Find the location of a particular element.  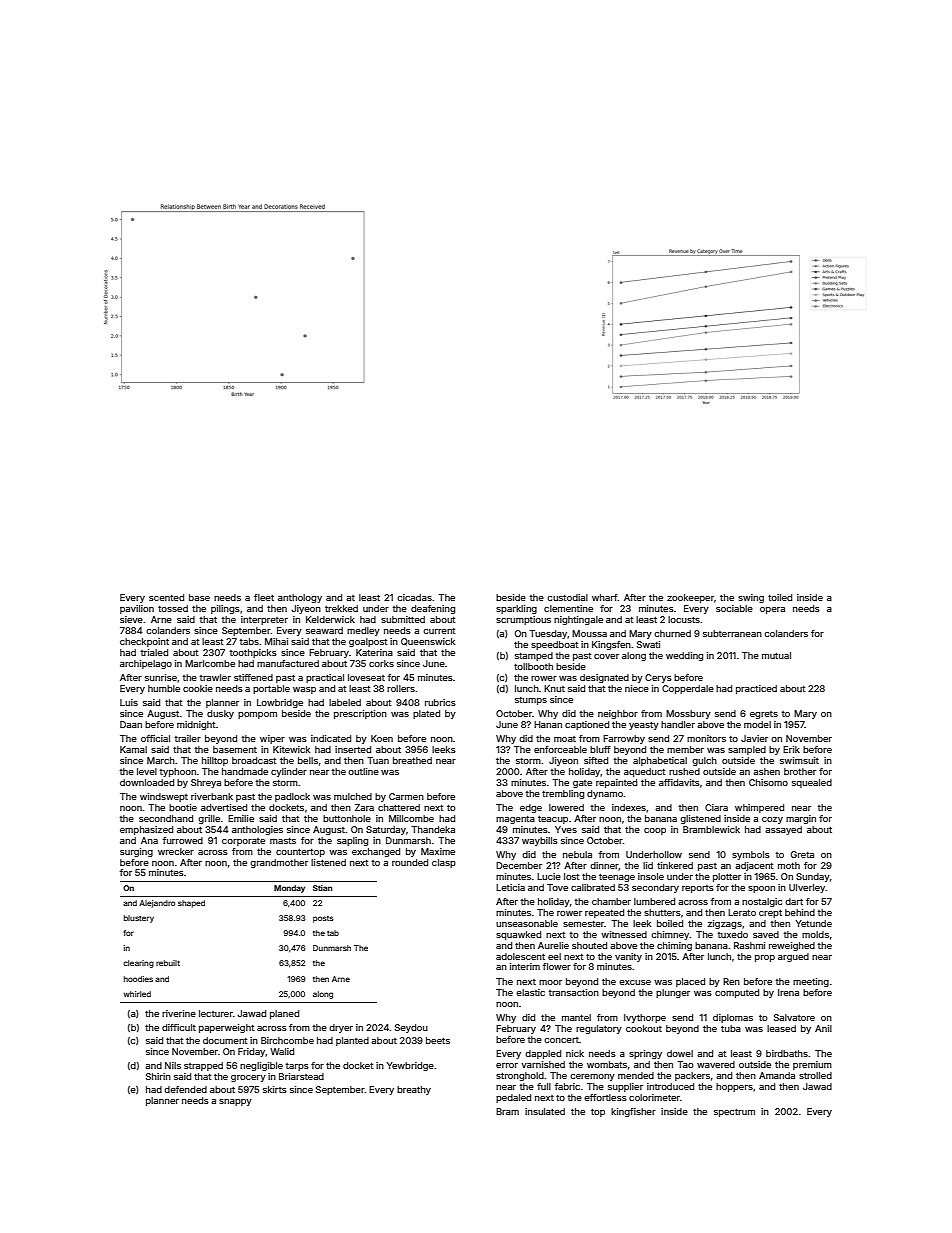

Hanan is located at coordinates (548, 724).
